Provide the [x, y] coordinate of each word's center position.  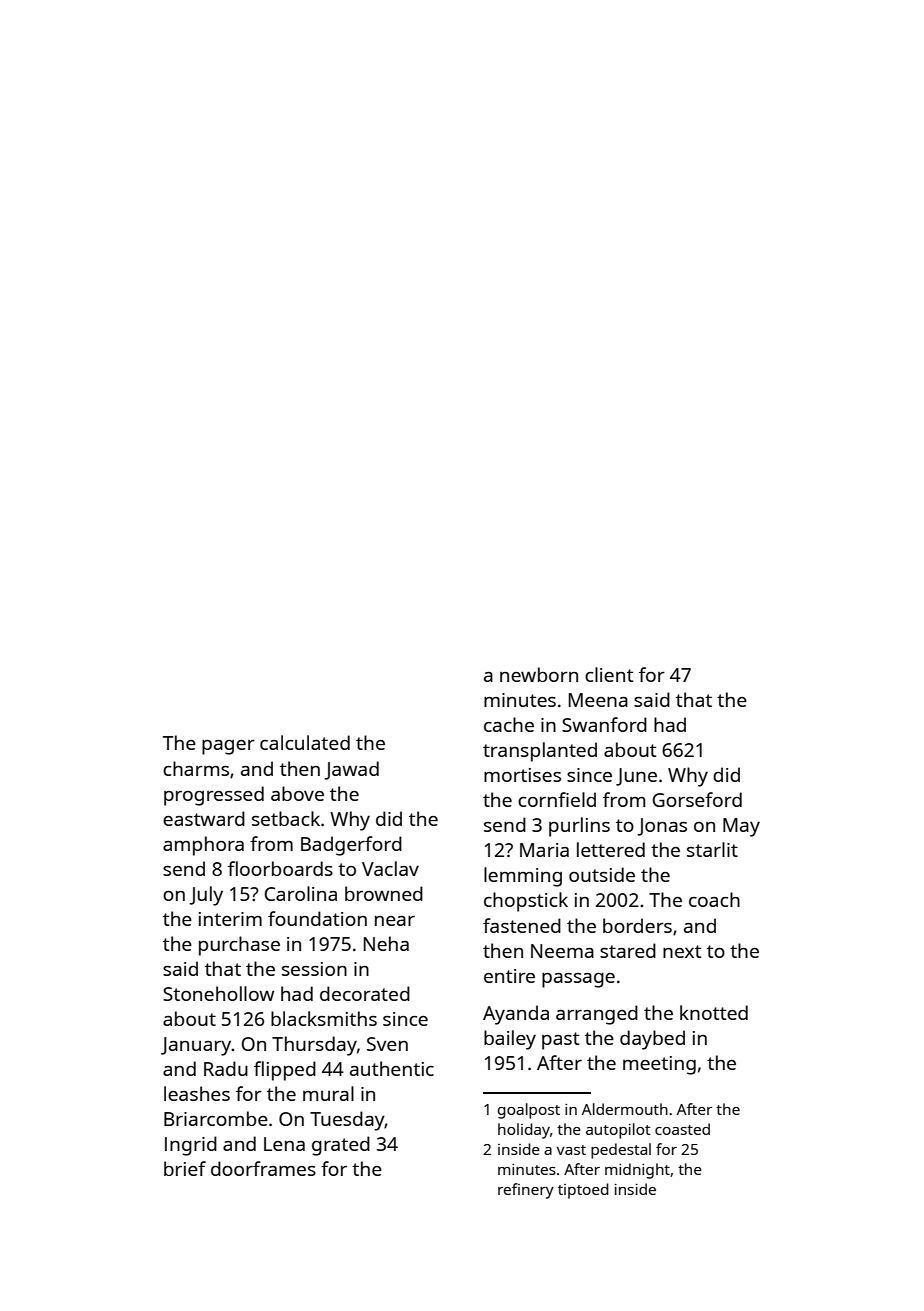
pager [228, 747]
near [395, 921]
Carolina [301, 893]
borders [637, 925]
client [609, 674]
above [297, 793]
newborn [539, 674]
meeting [659, 1065]
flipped [285, 1071]
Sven [387, 1044]
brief [185, 1168]
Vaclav [390, 868]
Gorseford [697, 799]
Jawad [351, 770]
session [314, 969]
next [682, 951]
